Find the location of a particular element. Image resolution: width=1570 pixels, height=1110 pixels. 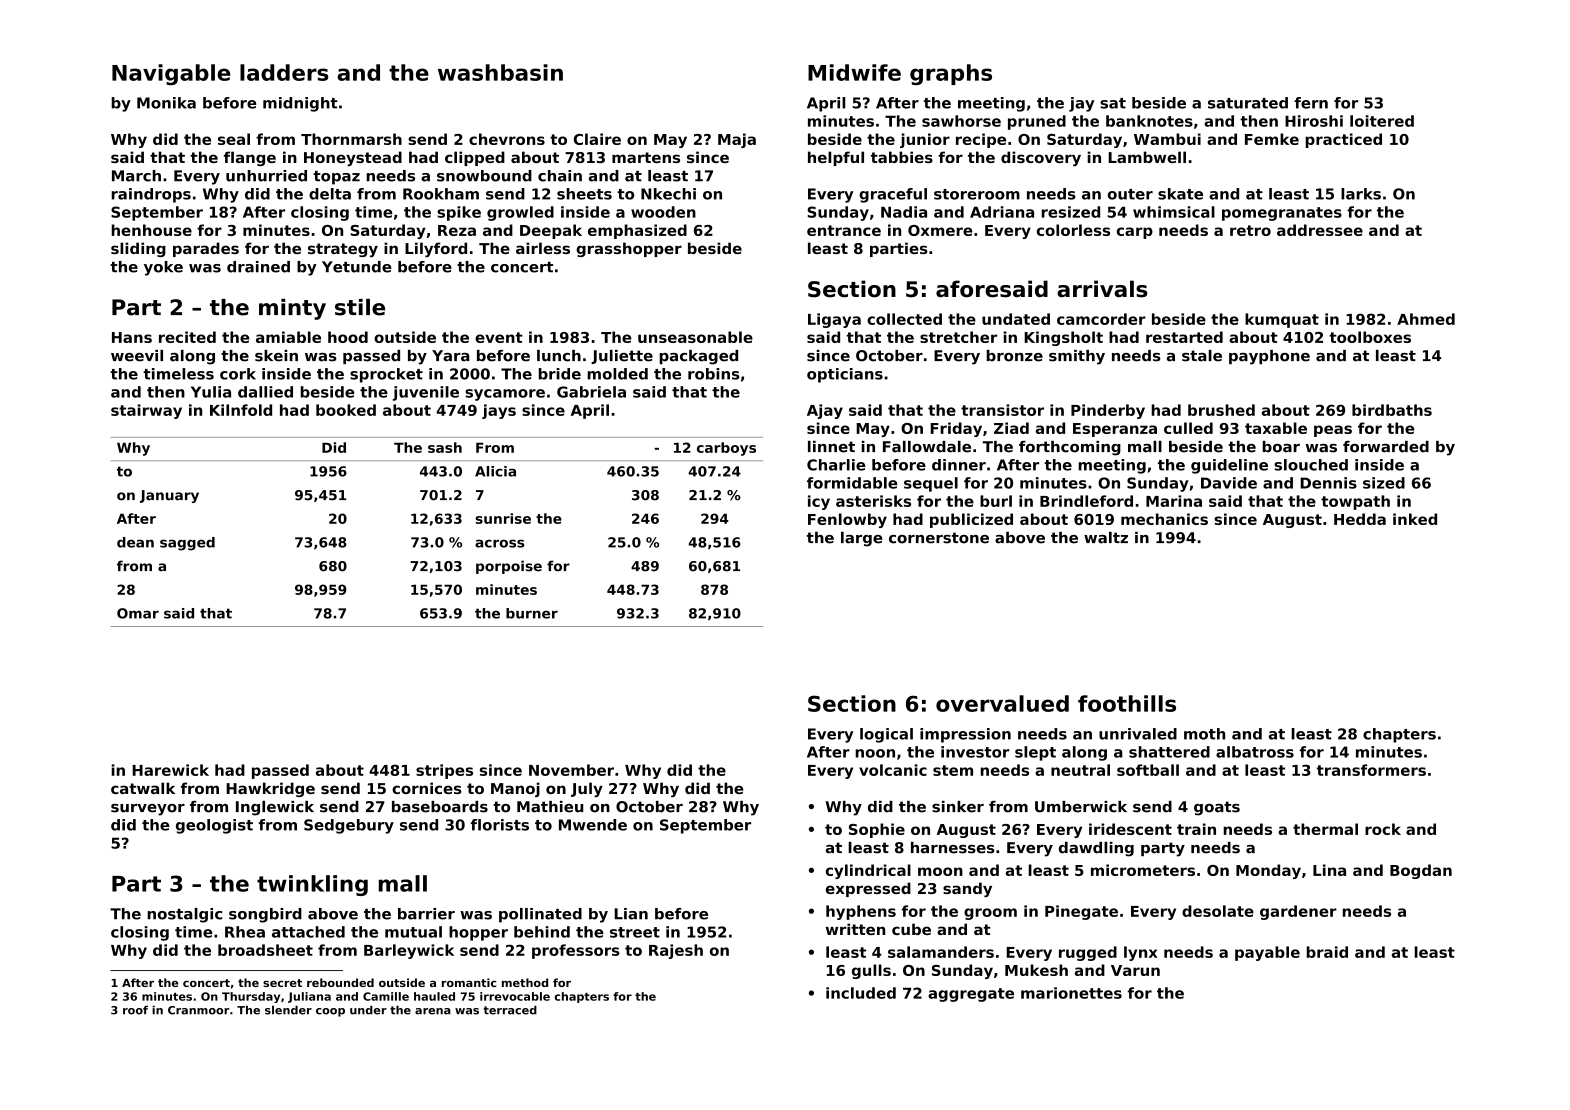

Midwife is located at coordinates (854, 72).
